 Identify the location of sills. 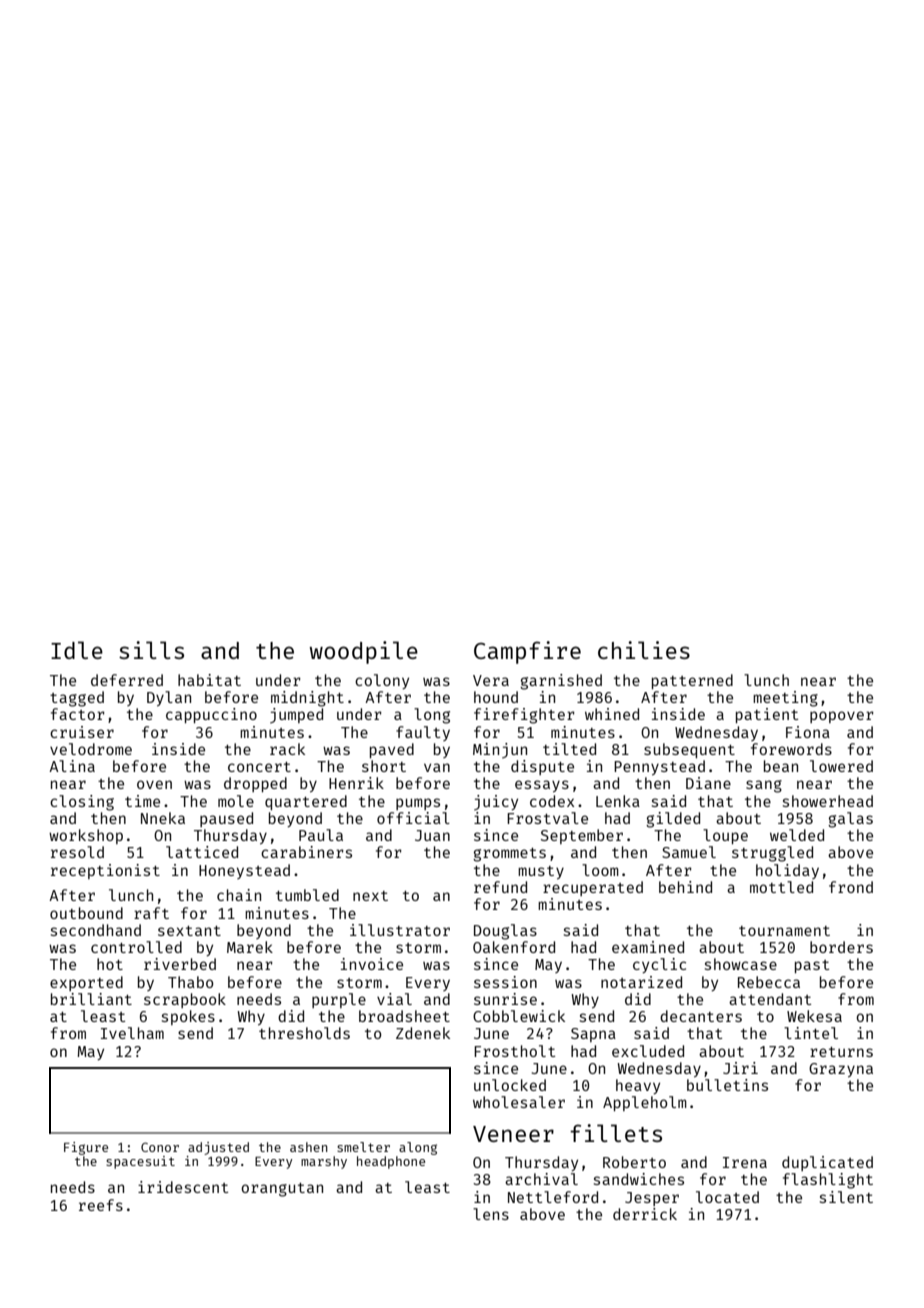
(151, 650).
